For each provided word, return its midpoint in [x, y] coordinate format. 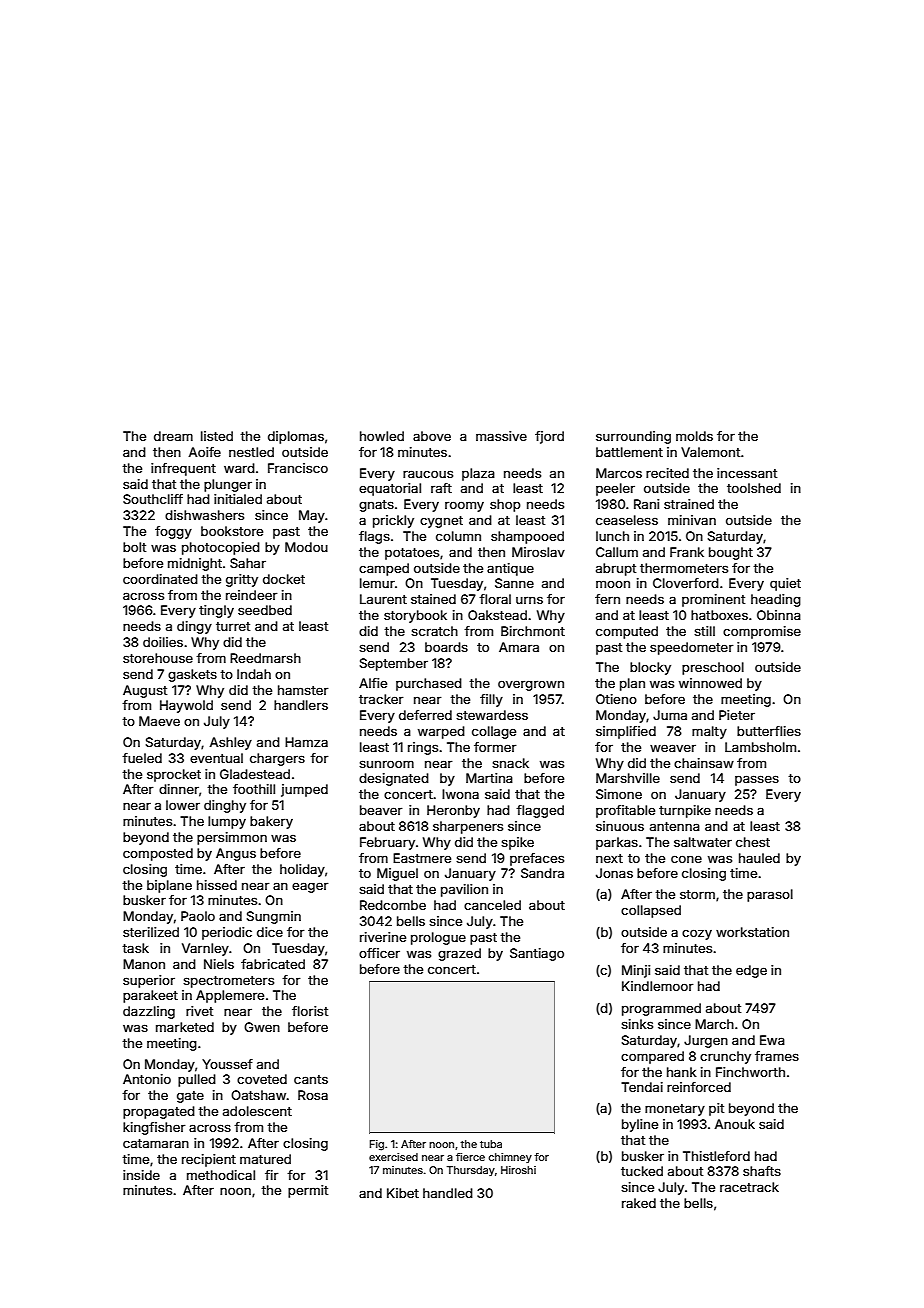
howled [382, 436]
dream [173, 436]
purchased [429, 684]
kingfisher [154, 1128]
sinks [637, 1024]
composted [158, 854]
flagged [540, 811]
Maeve [159, 721]
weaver [673, 748]
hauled [759, 858]
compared [652, 1057]
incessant [747, 473]
